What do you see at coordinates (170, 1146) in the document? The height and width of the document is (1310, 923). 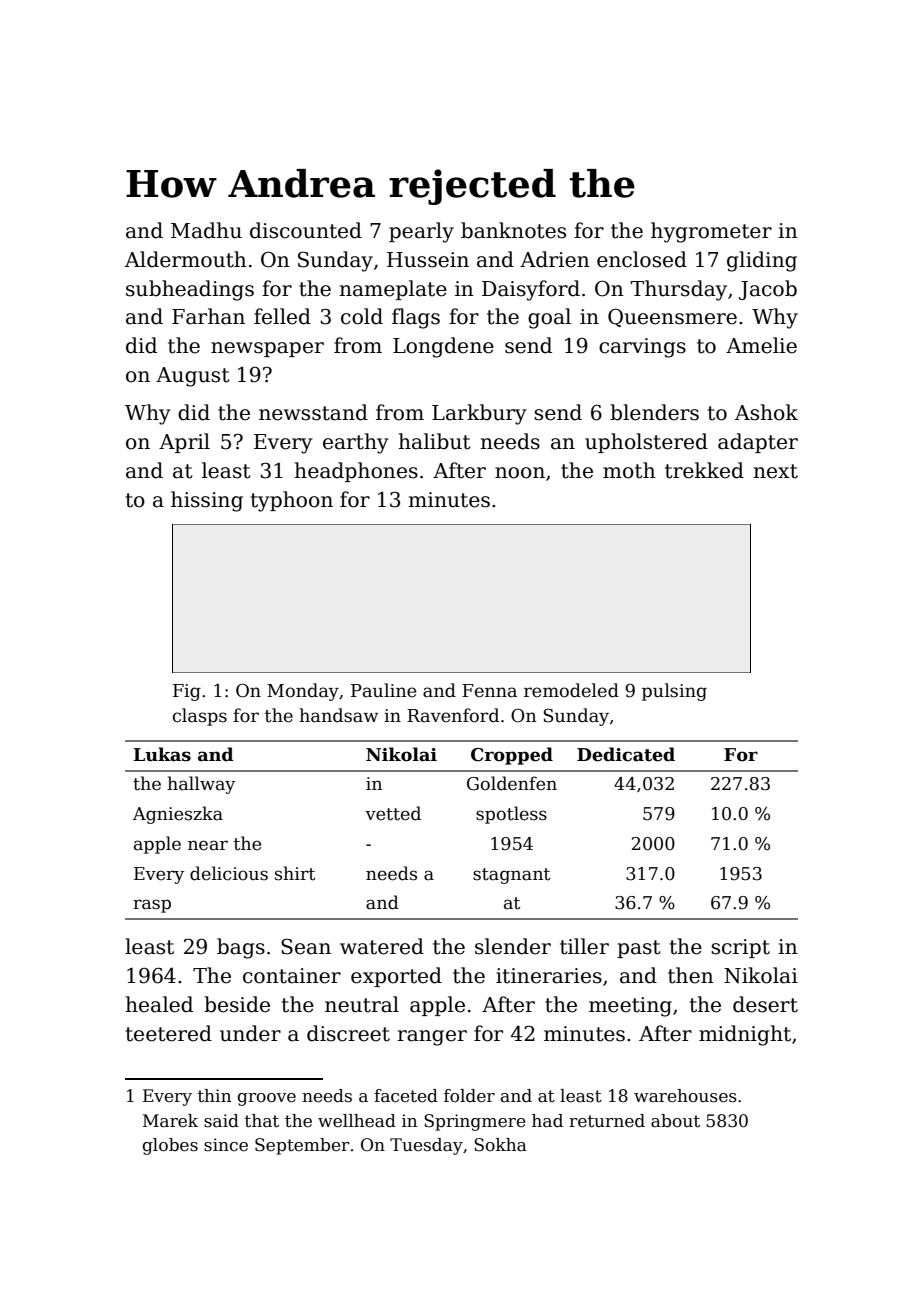 I see `globes` at bounding box center [170, 1146].
